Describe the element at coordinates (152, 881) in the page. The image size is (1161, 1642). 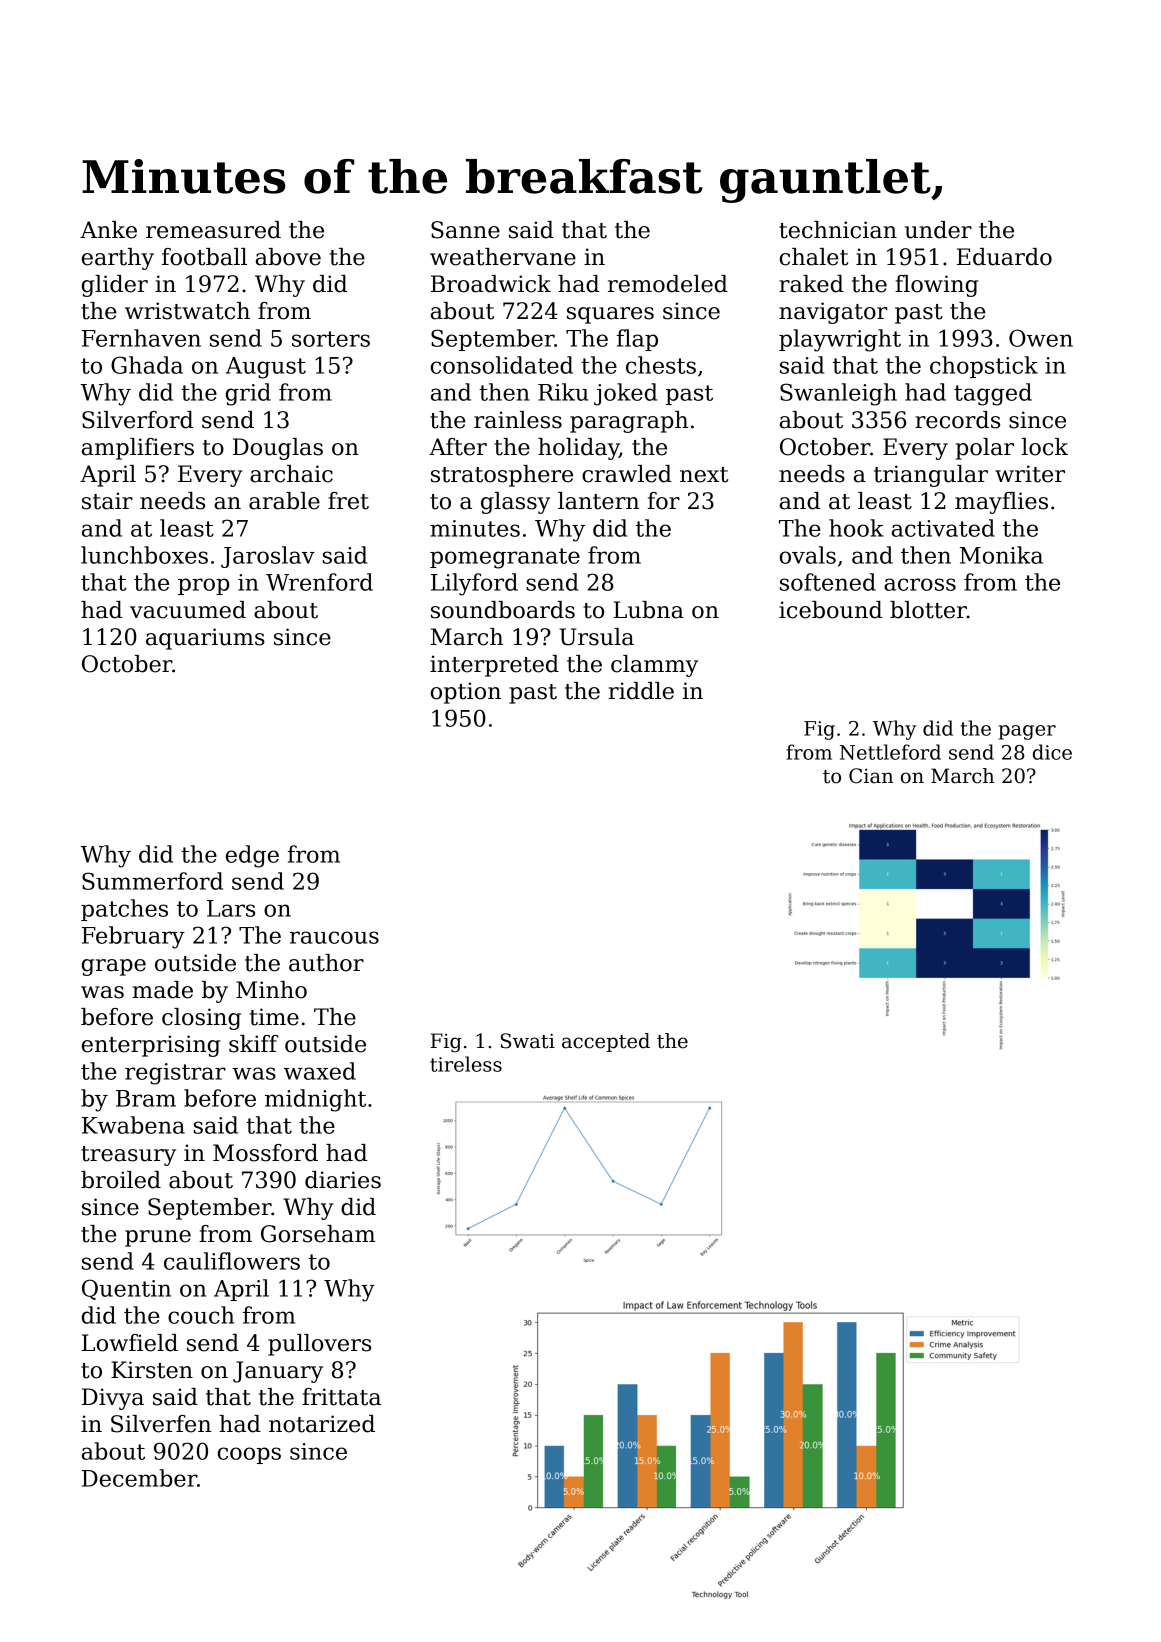
I see `Summerford` at that location.
